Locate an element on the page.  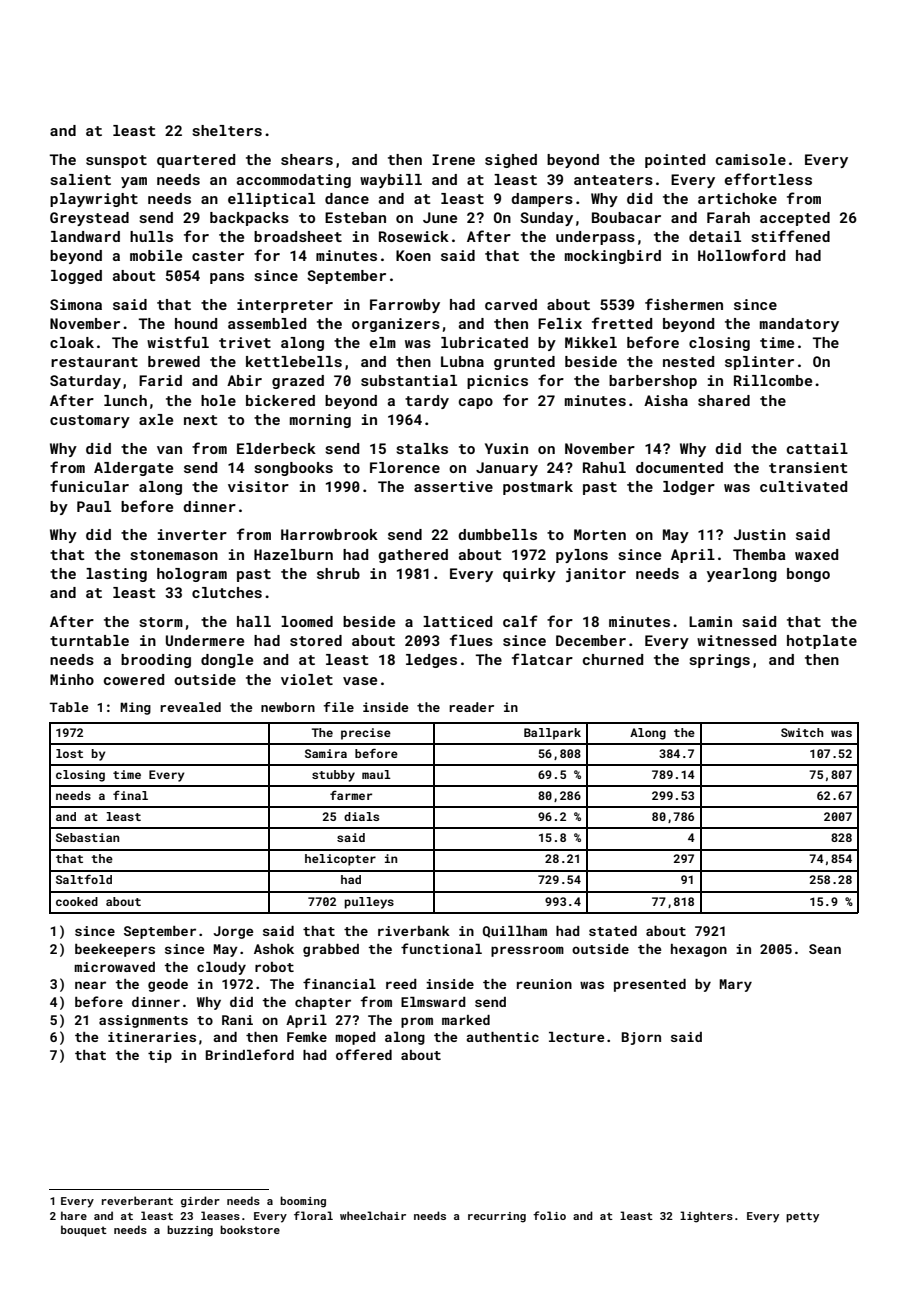
Yuxin is located at coordinates (506, 448).
